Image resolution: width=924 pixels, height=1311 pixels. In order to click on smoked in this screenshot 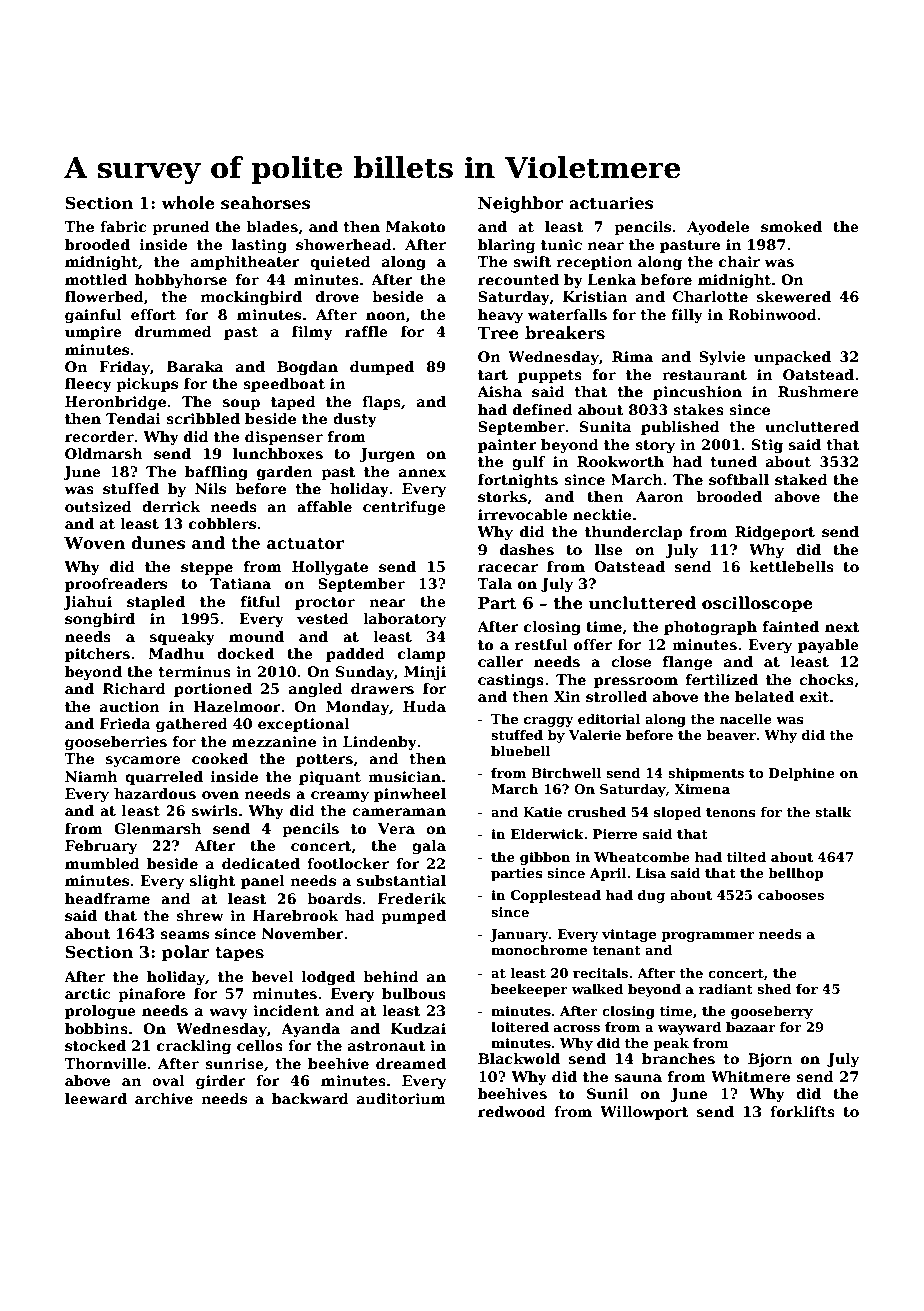, I will do `click(791, 226)`.
